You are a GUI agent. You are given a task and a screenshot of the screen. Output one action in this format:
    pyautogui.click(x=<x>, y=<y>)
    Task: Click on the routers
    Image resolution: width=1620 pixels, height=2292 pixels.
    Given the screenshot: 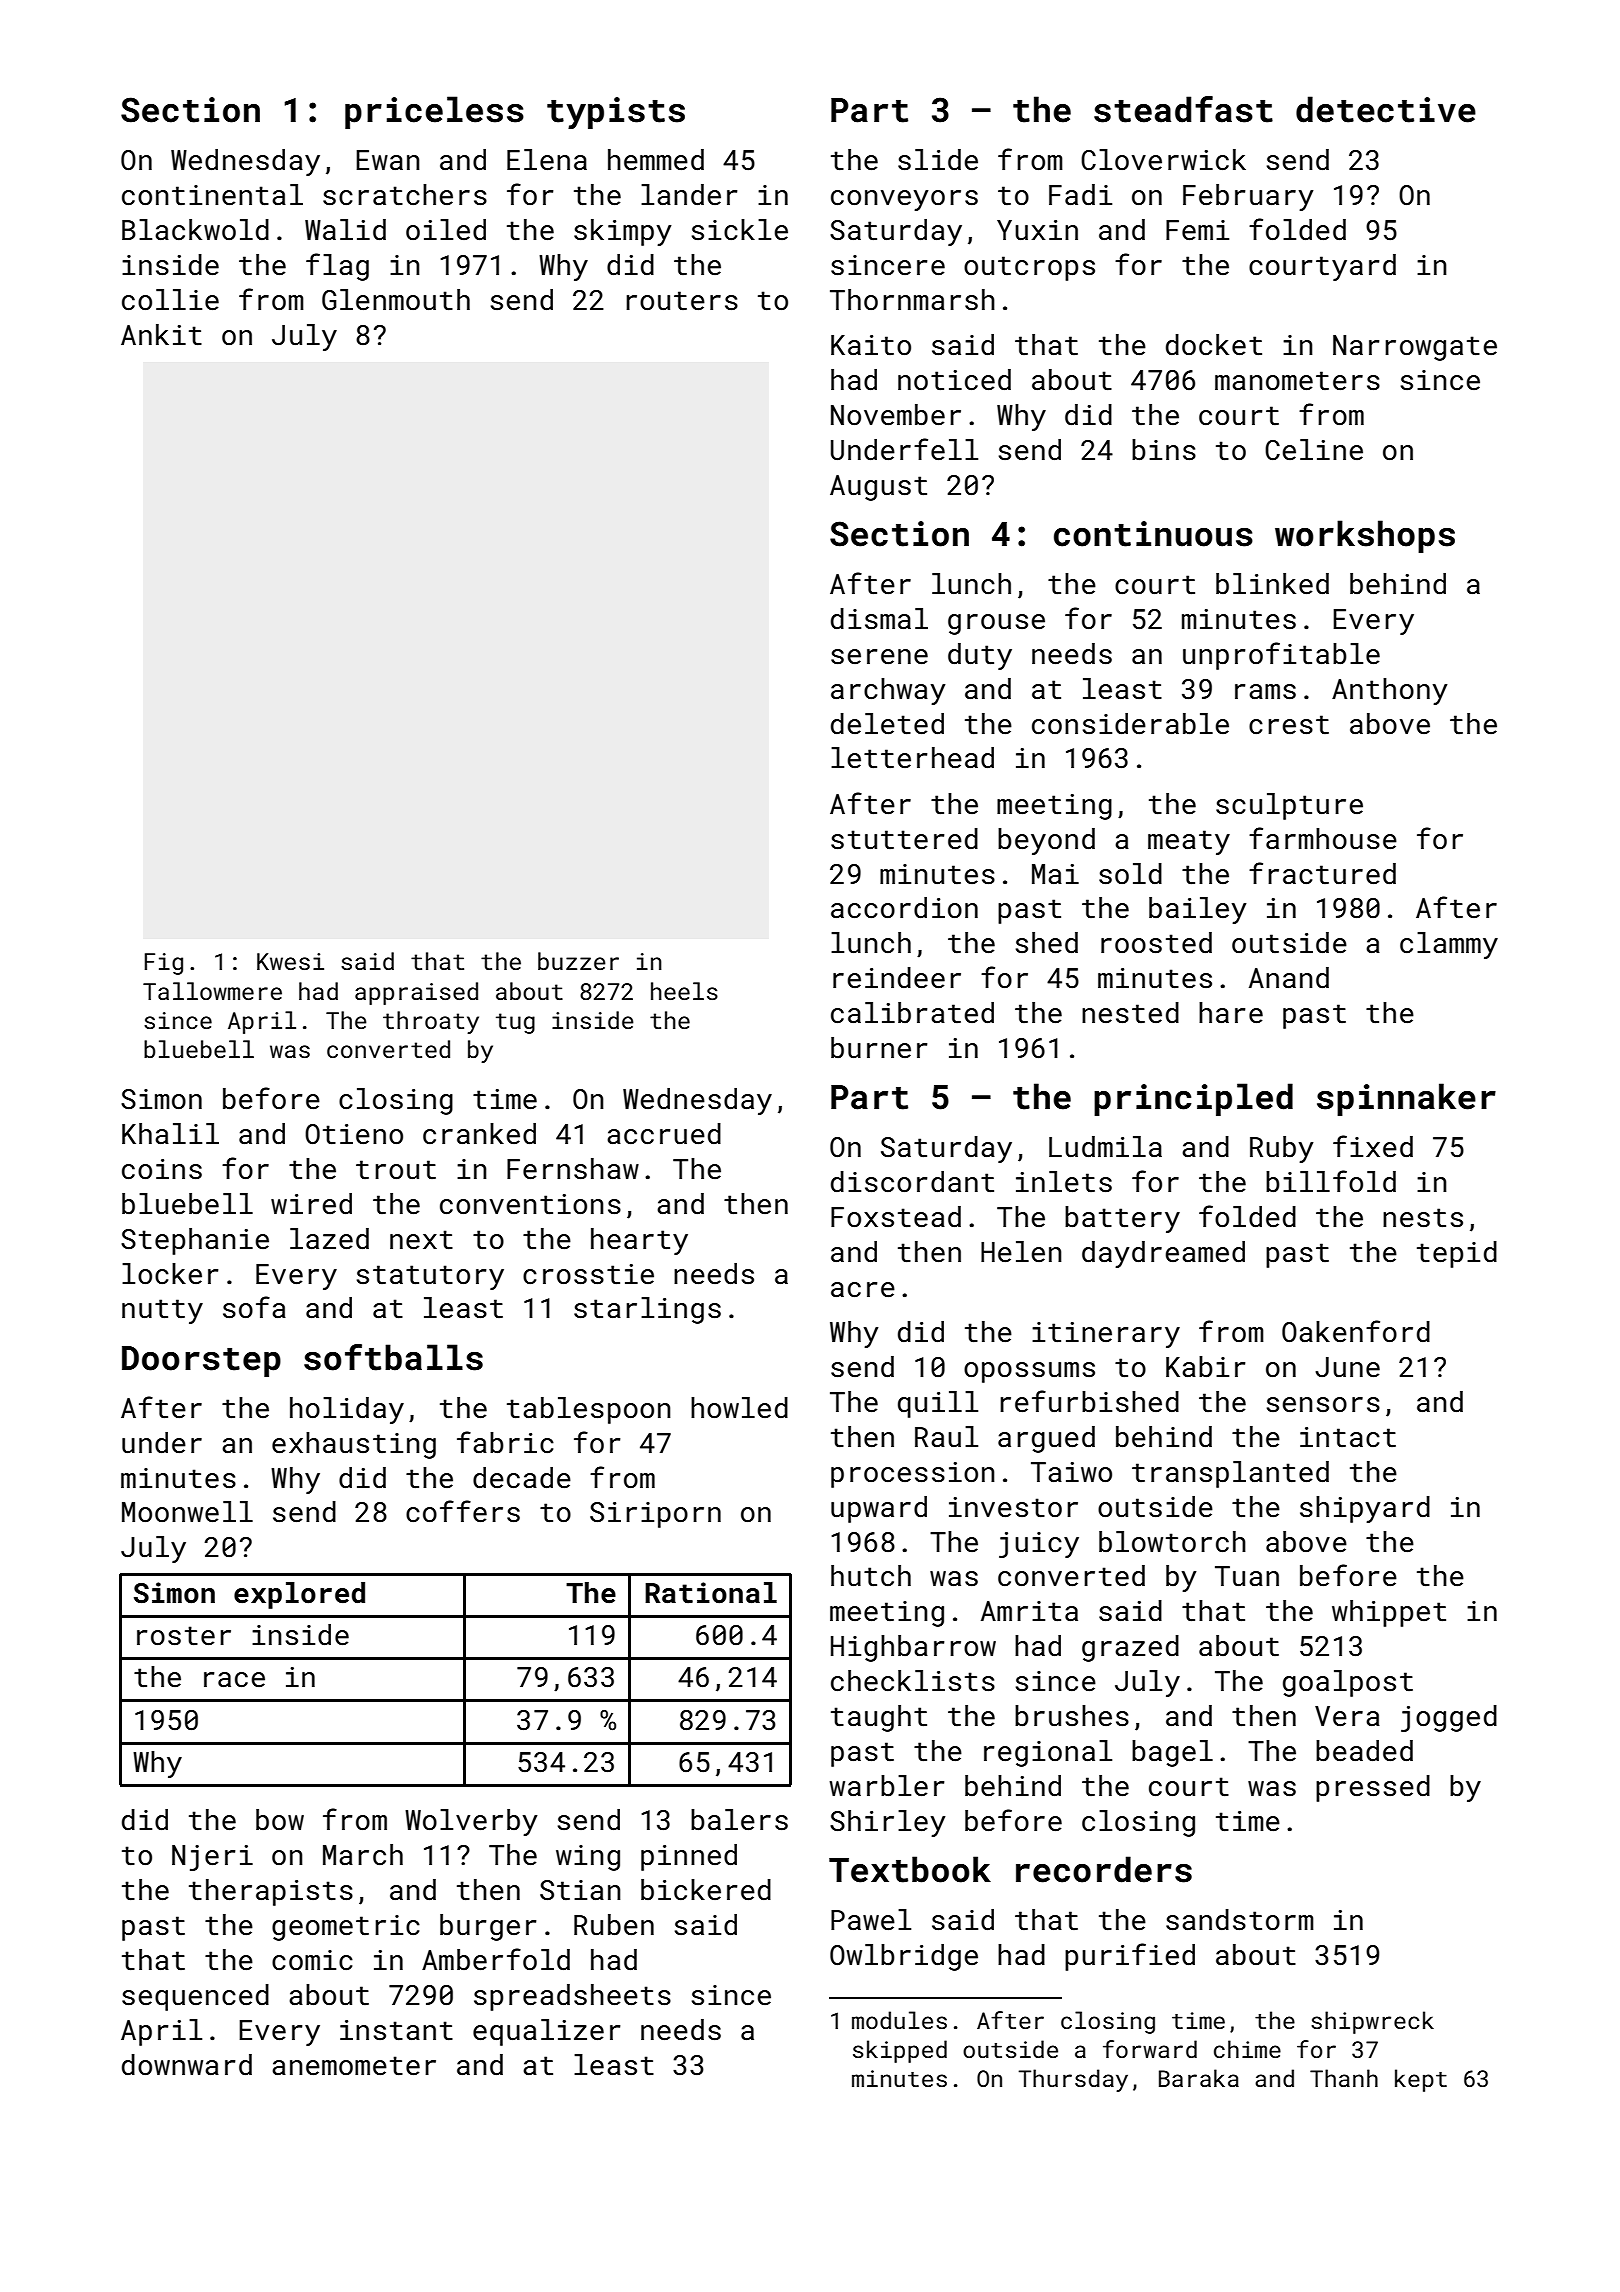 What is the action you would take?
    pyautogui.click(x=682, y=301)
